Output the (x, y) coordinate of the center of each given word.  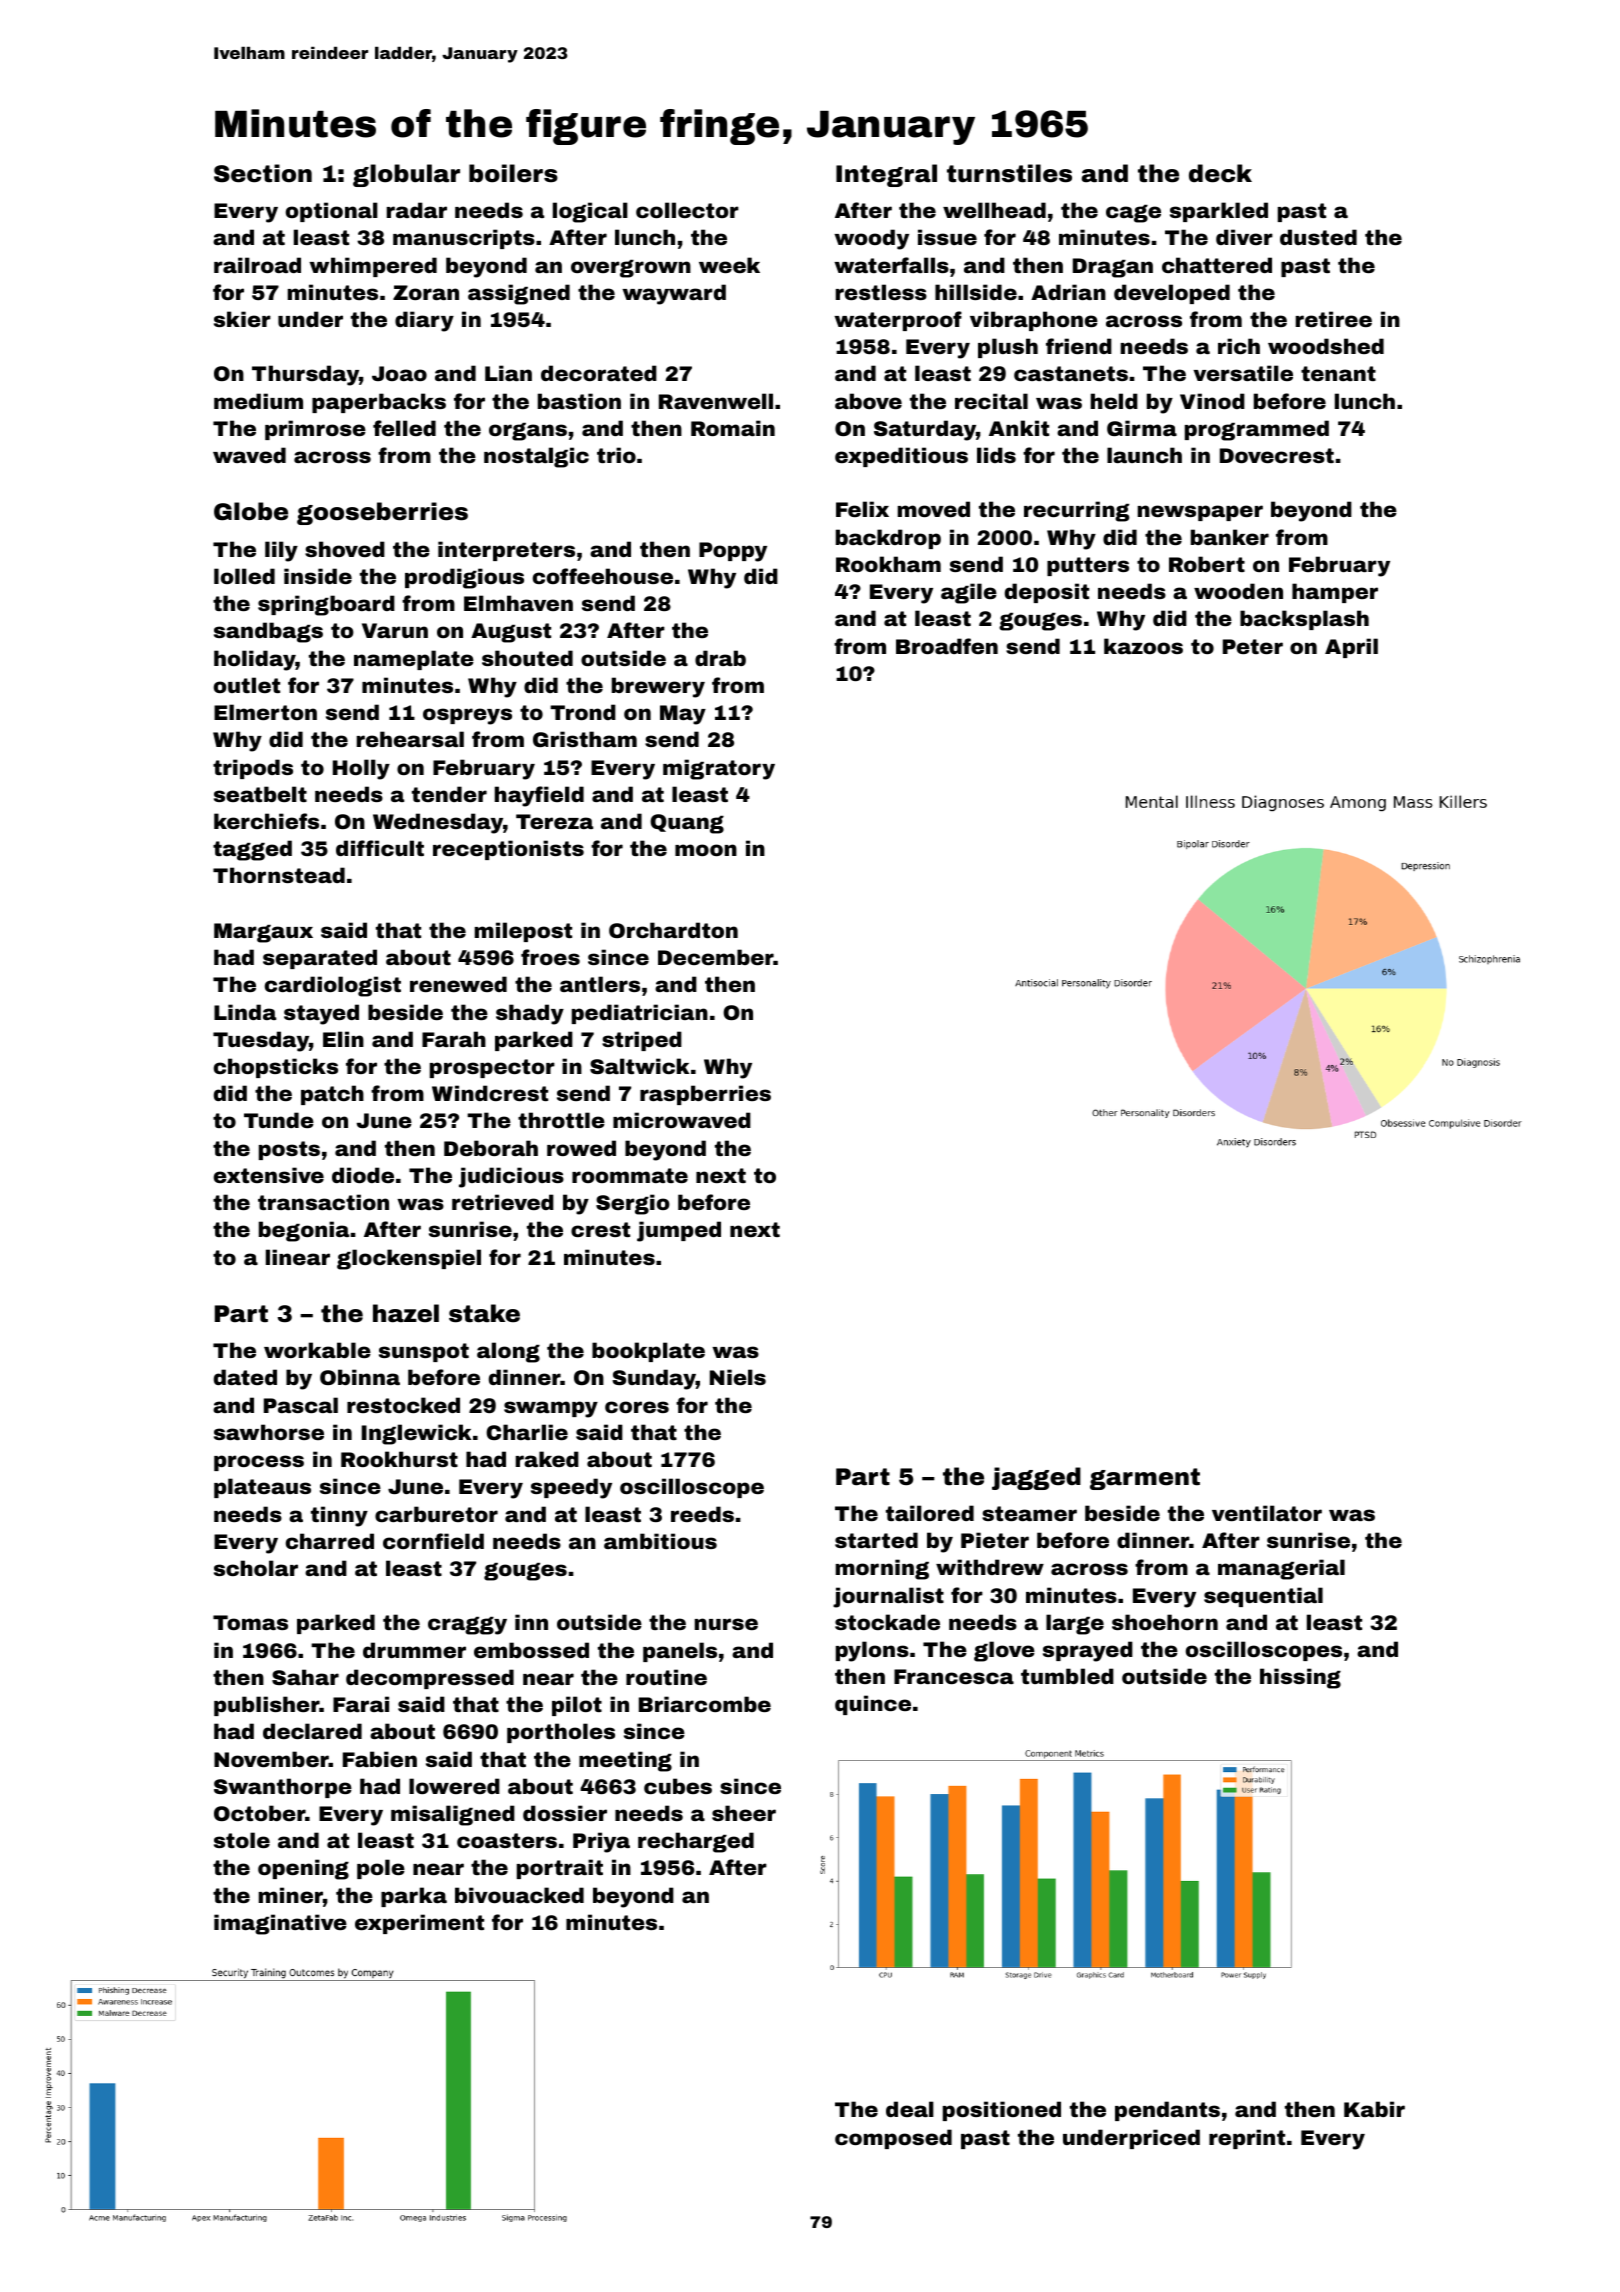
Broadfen (947, 646)
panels (680, 1652)
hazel (406, 1313)
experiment (419, 1924)
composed (893, 2139)
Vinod (1212, 401)
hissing (1300, 1678)
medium (258, 401)
